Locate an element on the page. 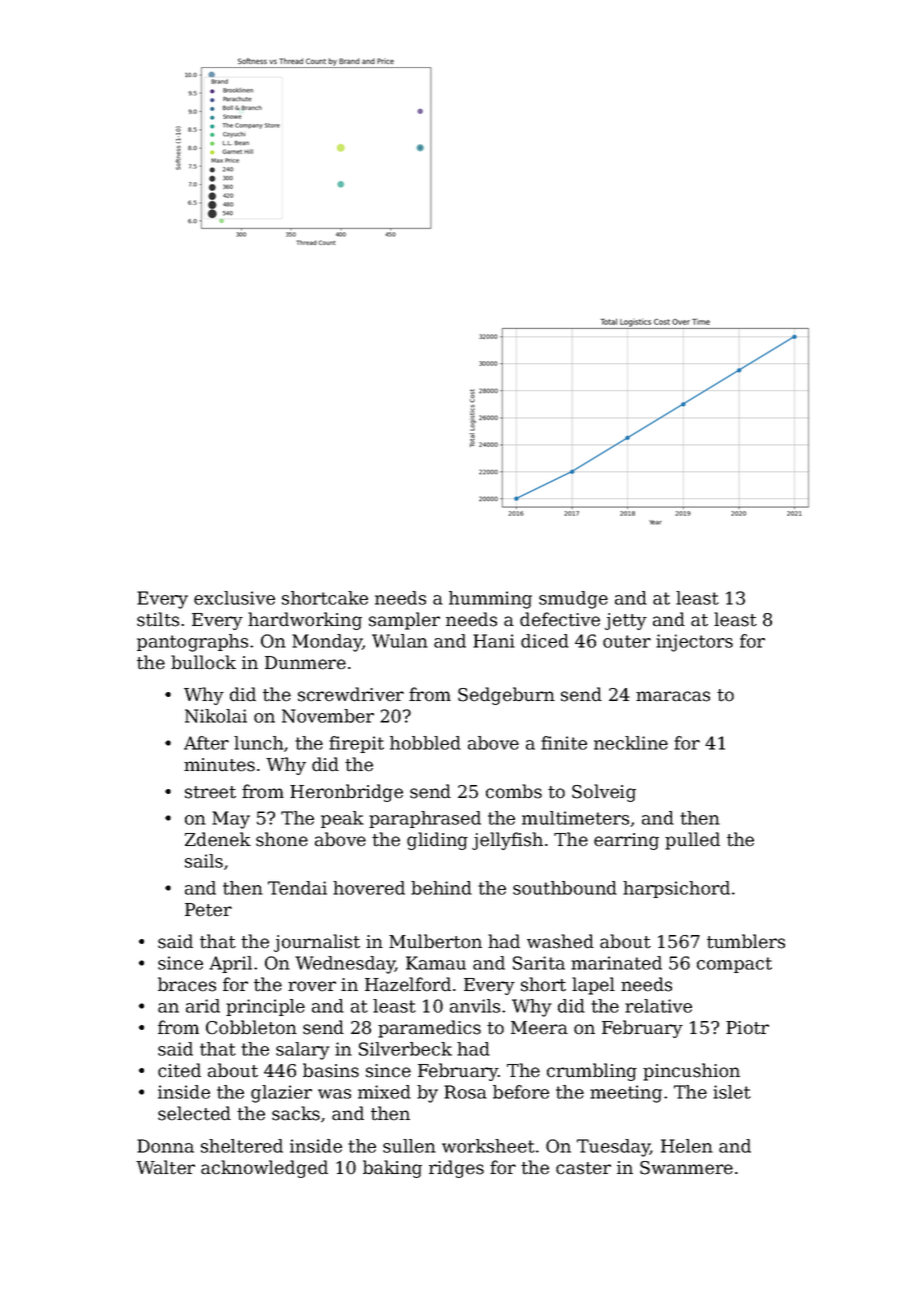 The image size is (924, 1314). sails is located at coordinates (204, 861).
